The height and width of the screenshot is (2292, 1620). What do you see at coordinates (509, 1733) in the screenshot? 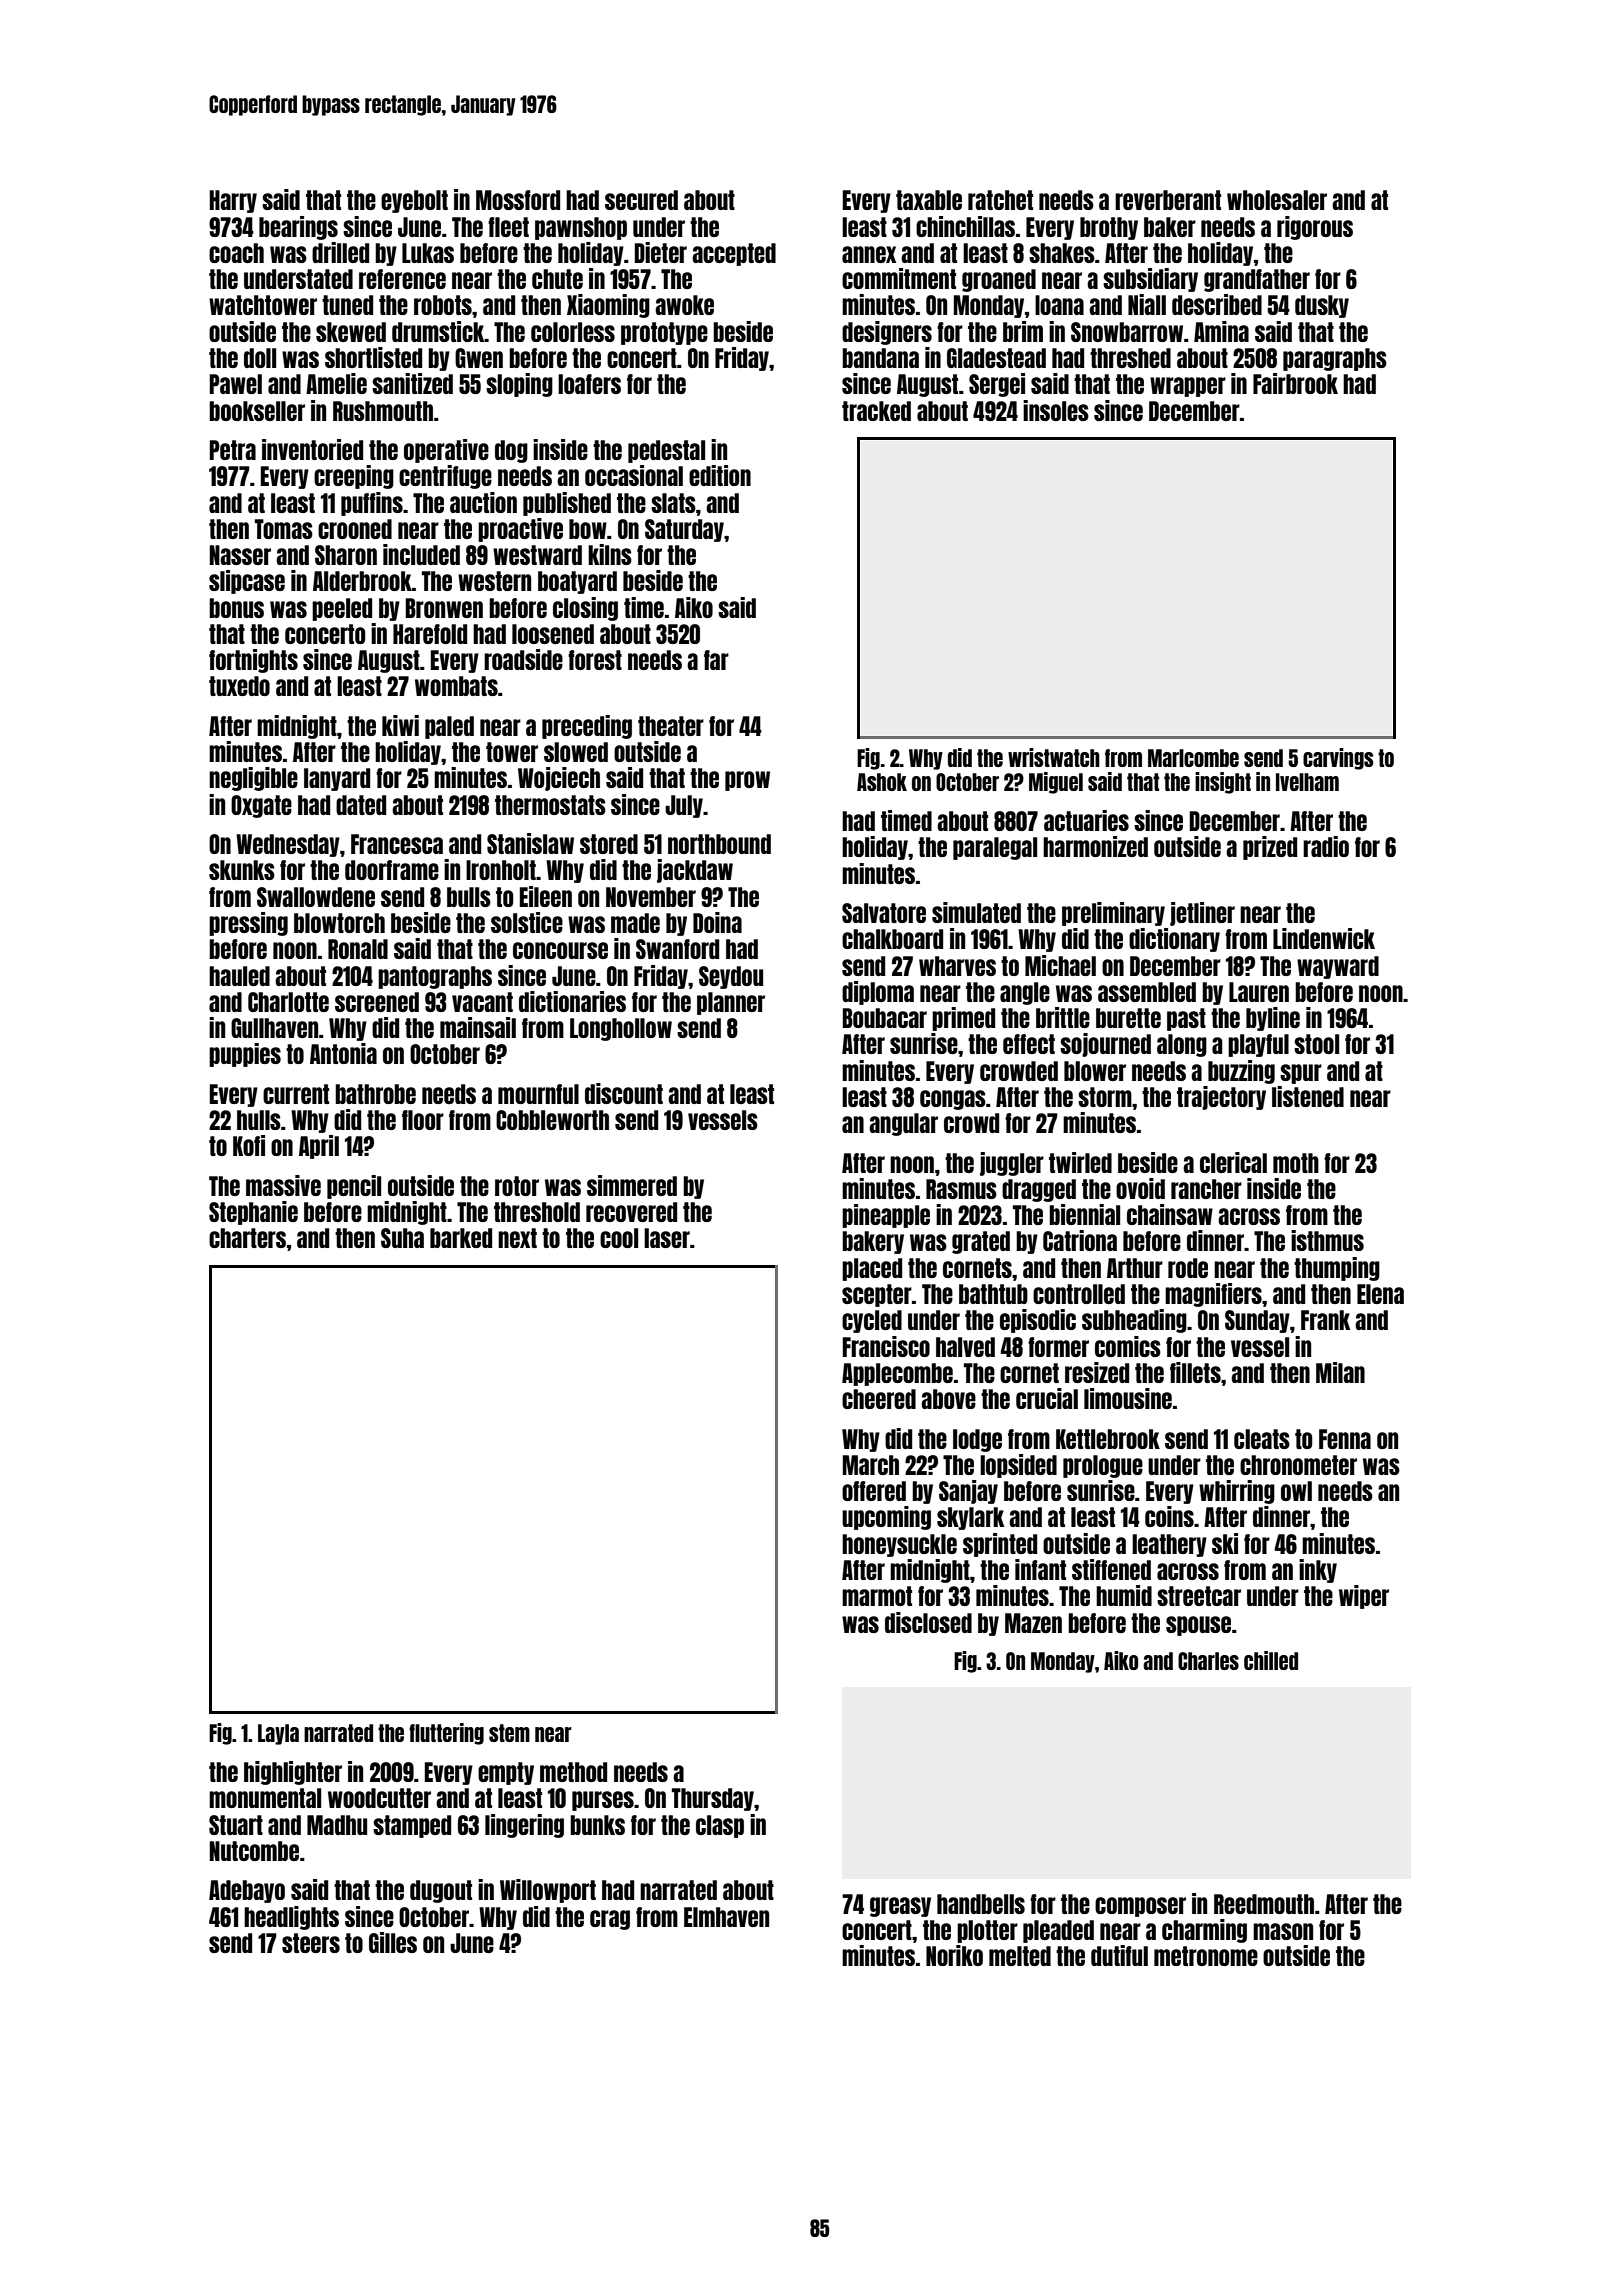
I see `stem` at bounding box center [509, 1733].
